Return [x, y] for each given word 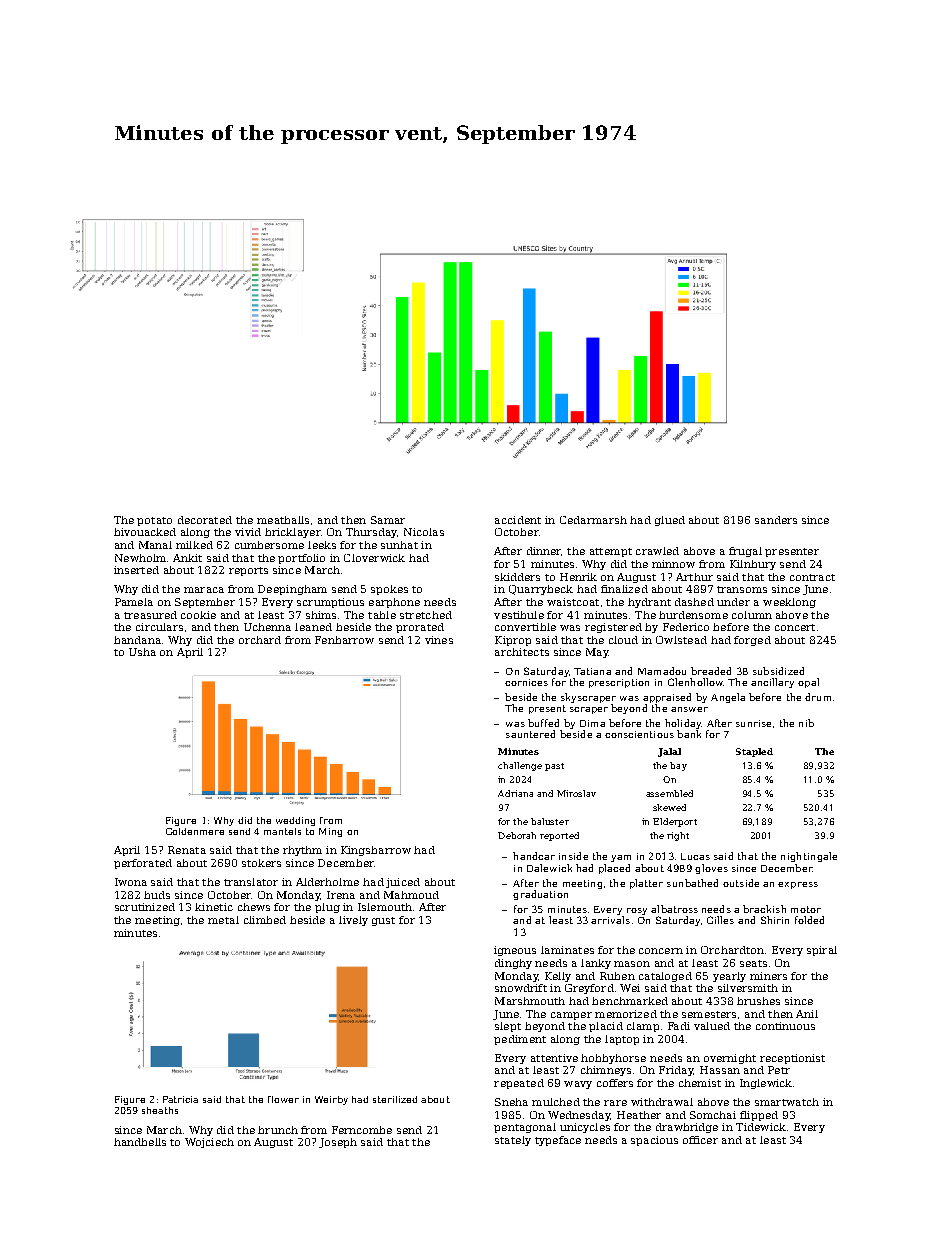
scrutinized [145, 907]
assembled [669, 793]
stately [513, 1141]
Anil [807, 1014]
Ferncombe [362, 1130]
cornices [526, 682]
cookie [198, 615]
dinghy [513, 964]
